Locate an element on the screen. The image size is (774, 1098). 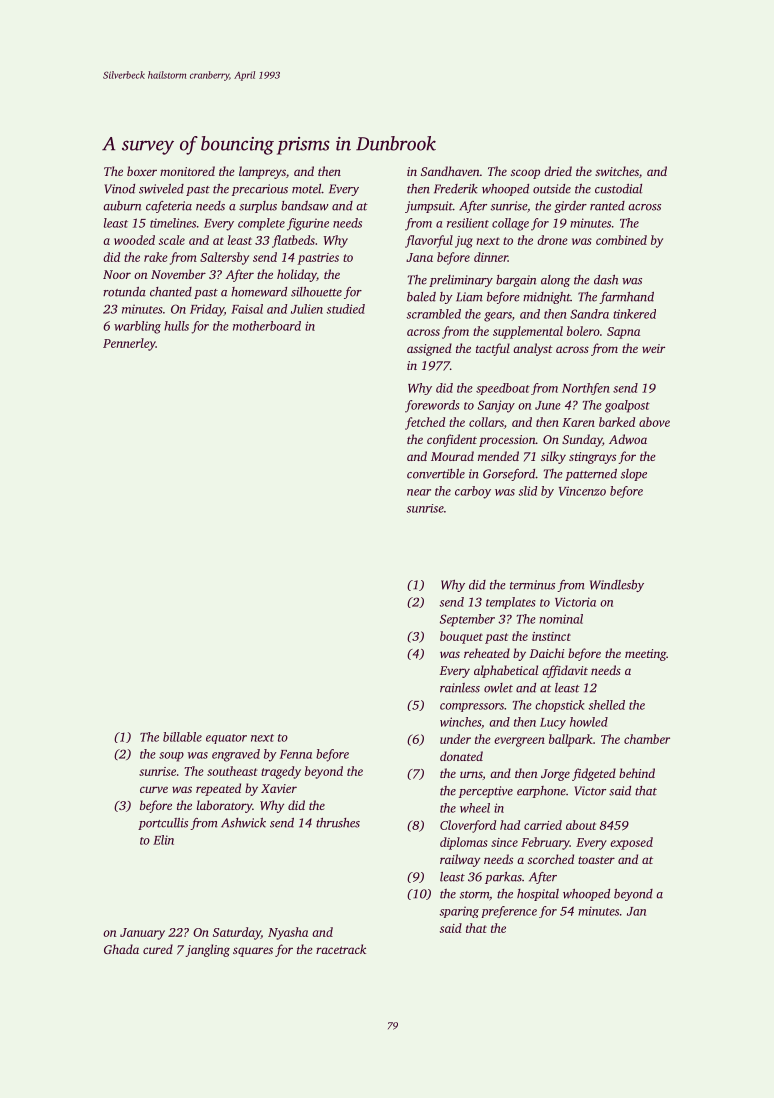
warbling is located at coordinates (137, 327).
